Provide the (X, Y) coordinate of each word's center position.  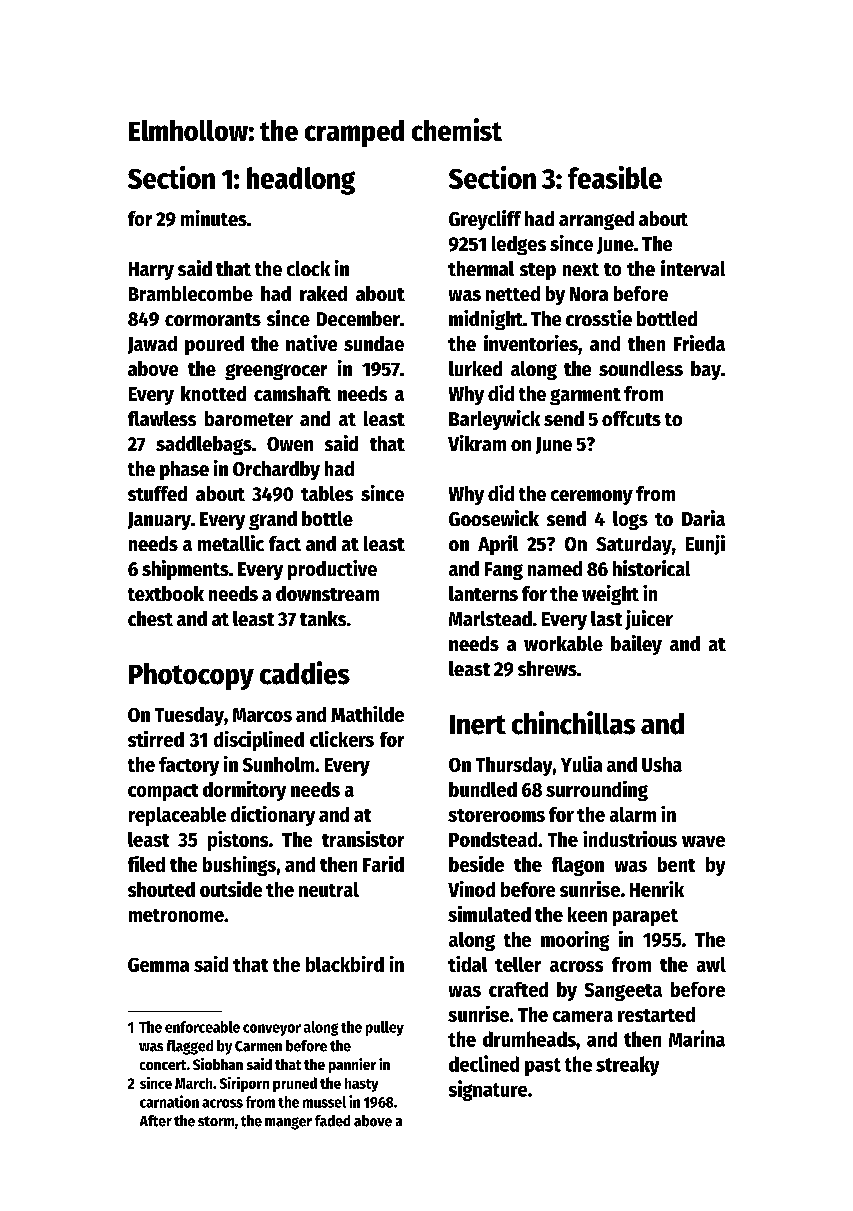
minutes (214, 218)
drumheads (529, 1039)
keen (587, 914)
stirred (156, 739)
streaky (627, 1066)
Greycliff (485, 220)
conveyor (272, 1030)
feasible (615, 177)
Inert (478, 725)
